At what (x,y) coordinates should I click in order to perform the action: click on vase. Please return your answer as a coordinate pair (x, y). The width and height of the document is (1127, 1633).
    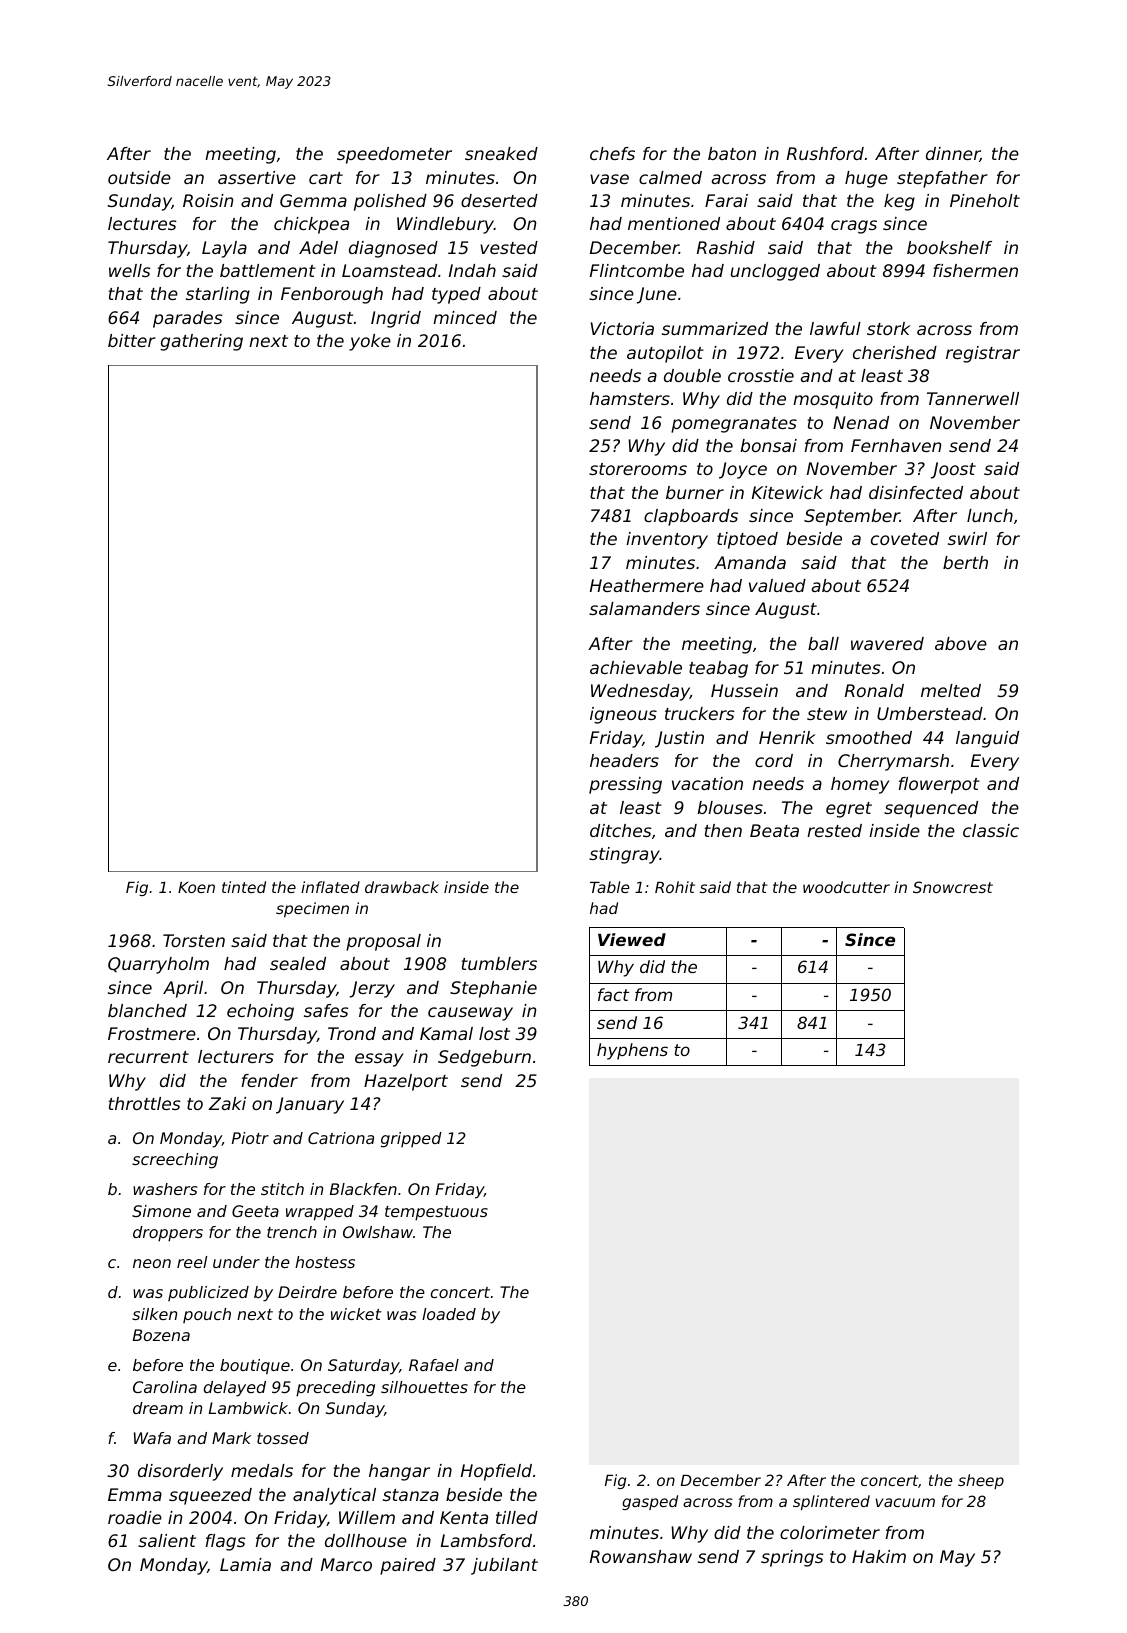
    Looking at the image, I should click on (609, 179).
